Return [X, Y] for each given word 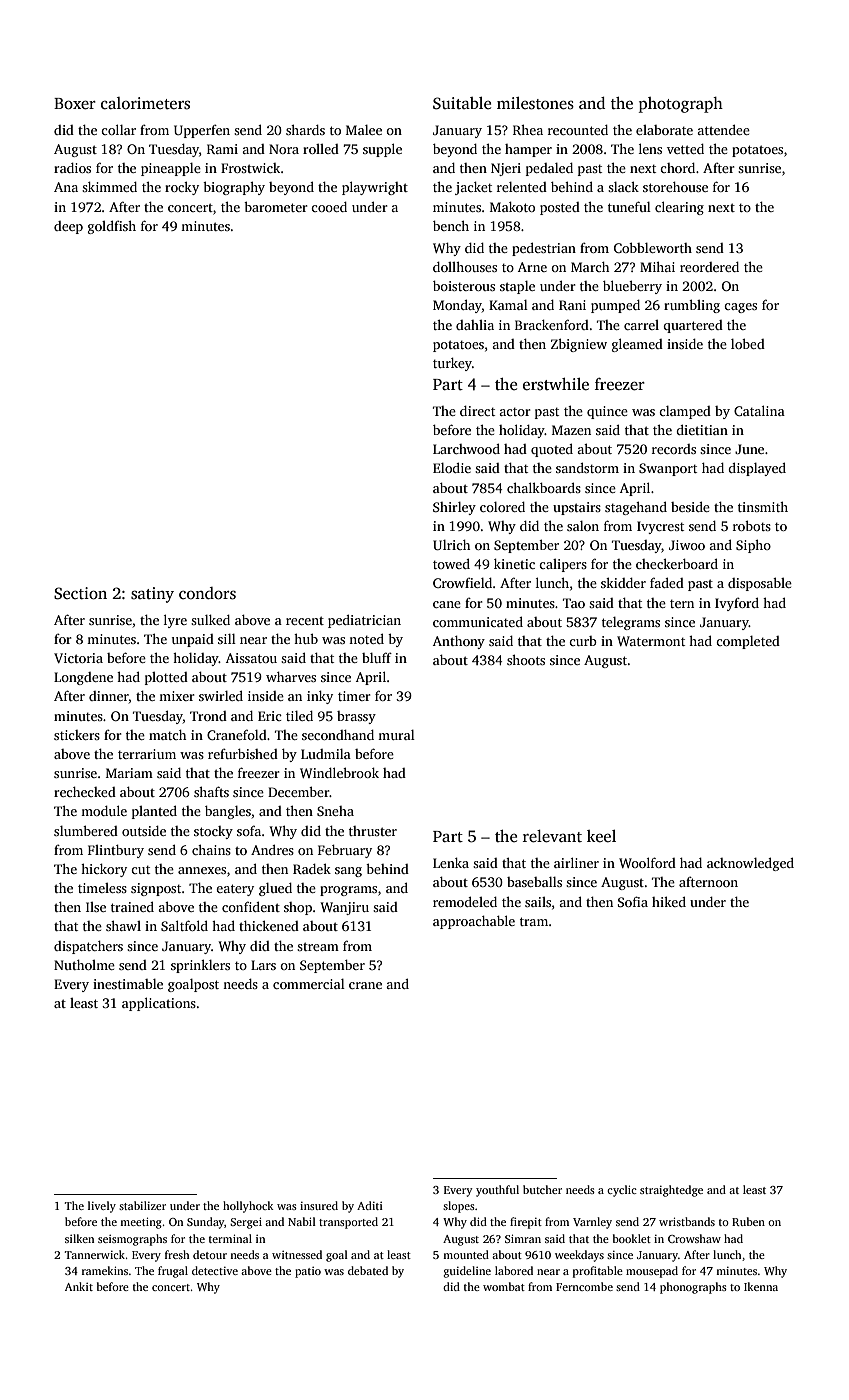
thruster [373, 831]
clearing [679, 208]
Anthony [459, 642]
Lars [263, 965]
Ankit [79, 1286]
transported [348, 1223]
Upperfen [202, 131]
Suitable [462, 103]
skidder [623, 582]
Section [80, 593]
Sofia [633, 901]
